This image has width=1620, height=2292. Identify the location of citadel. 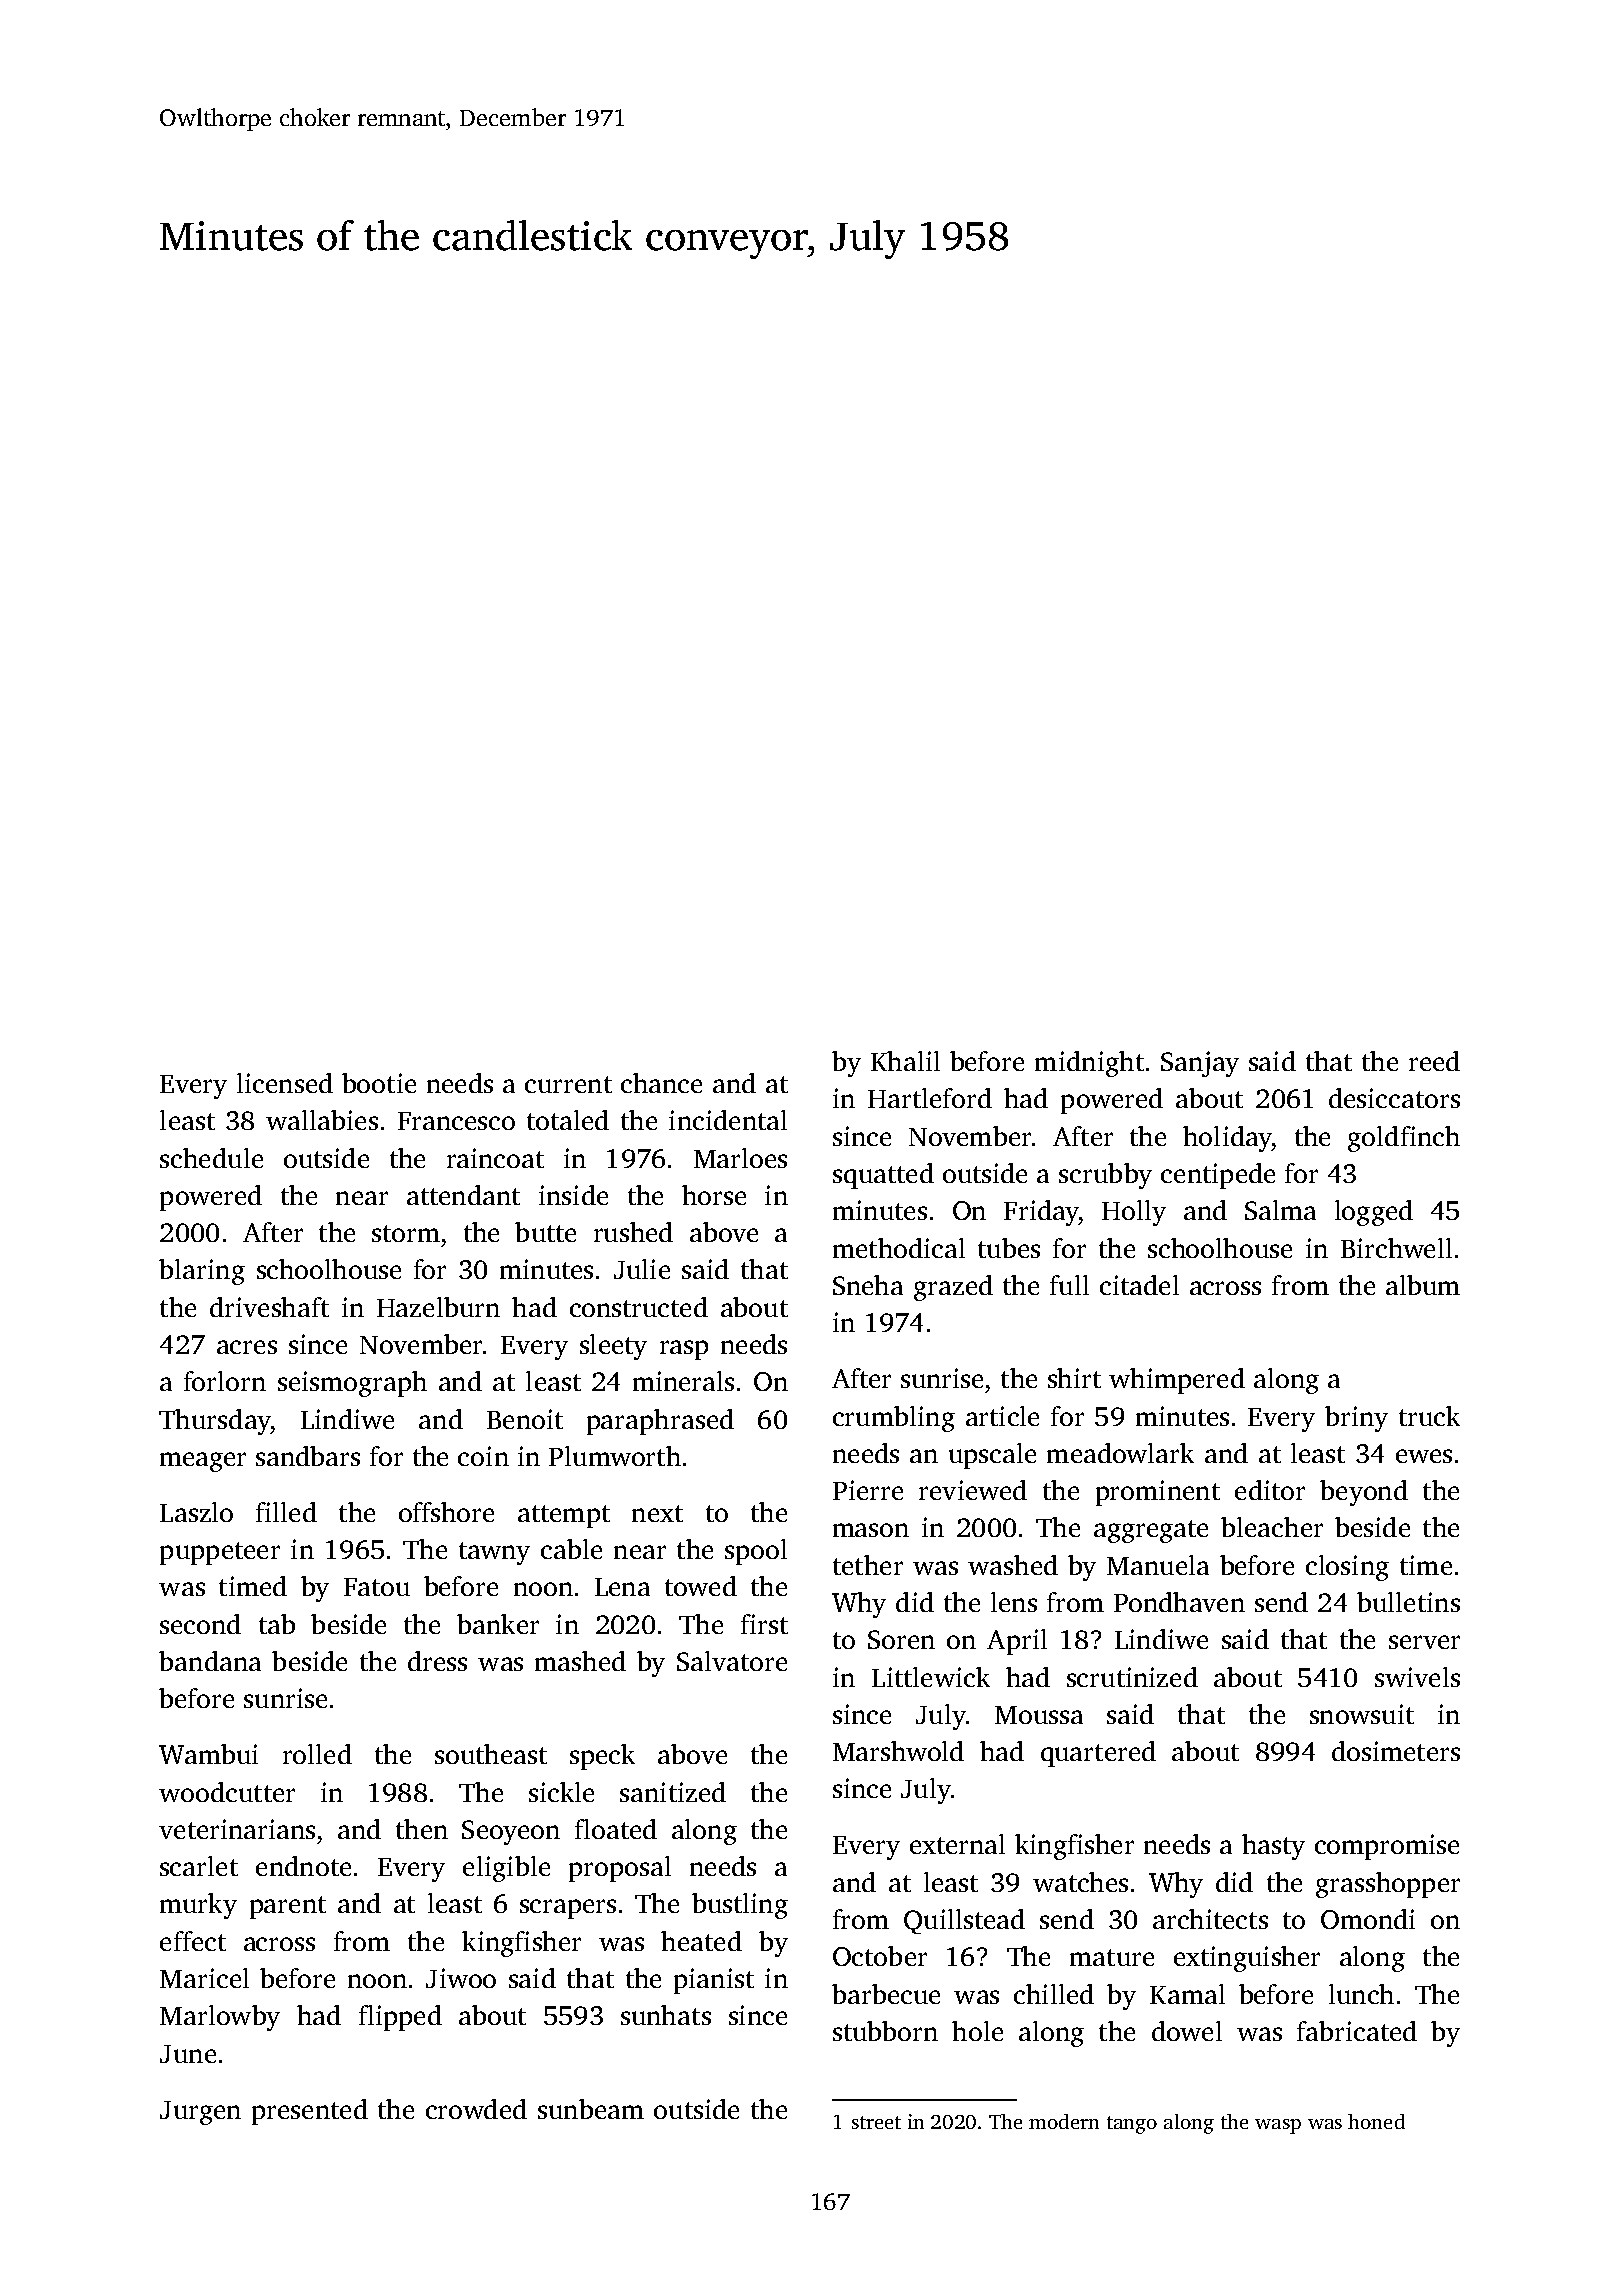
(1139, 1285).
